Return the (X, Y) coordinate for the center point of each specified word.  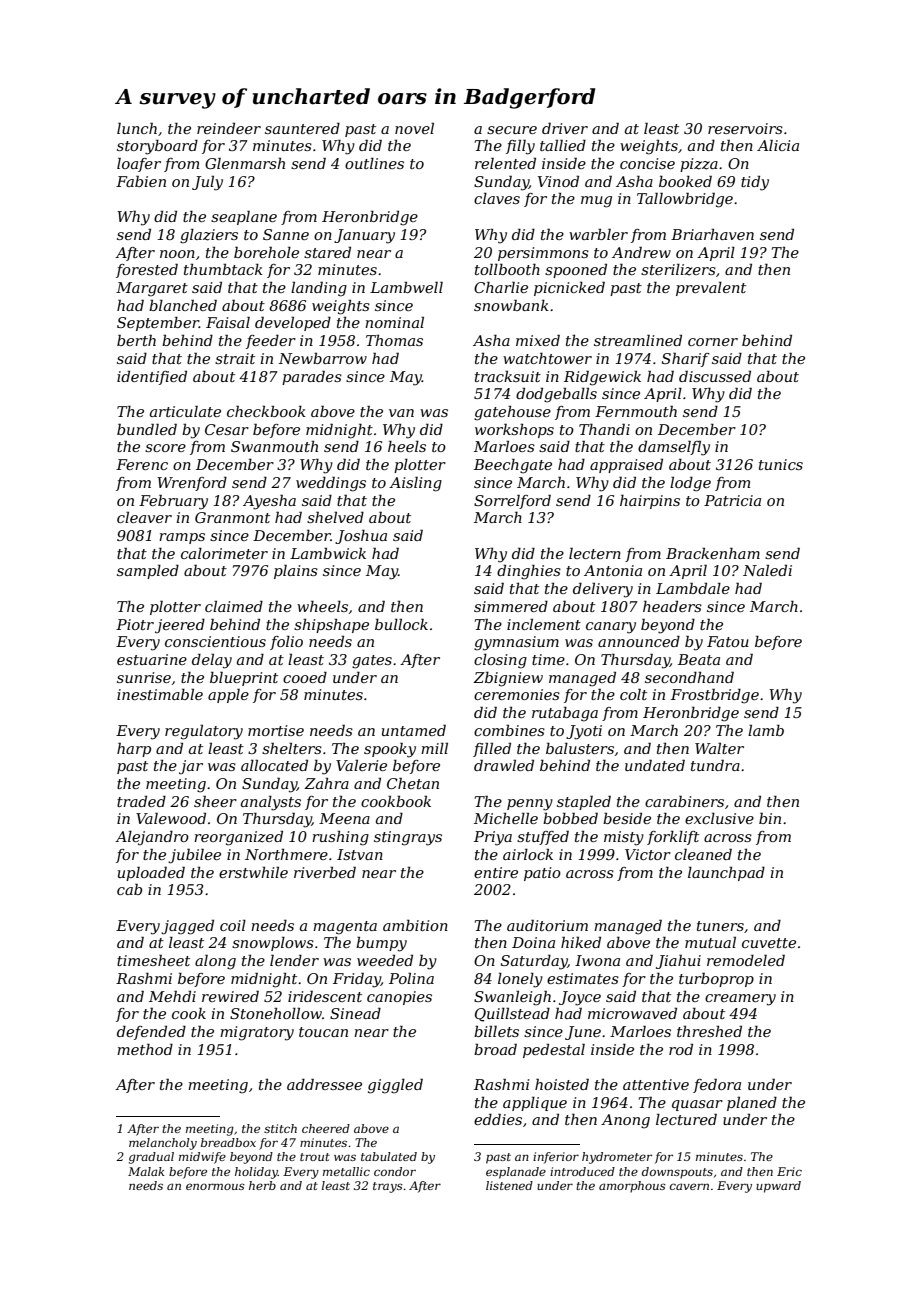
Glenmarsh (245, 163)
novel (414, 128)
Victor (648, 854)
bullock (401, 624)
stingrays (408, 838)
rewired (230, 996)
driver (565, 128)
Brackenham (713, 553)
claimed (234, 606)
